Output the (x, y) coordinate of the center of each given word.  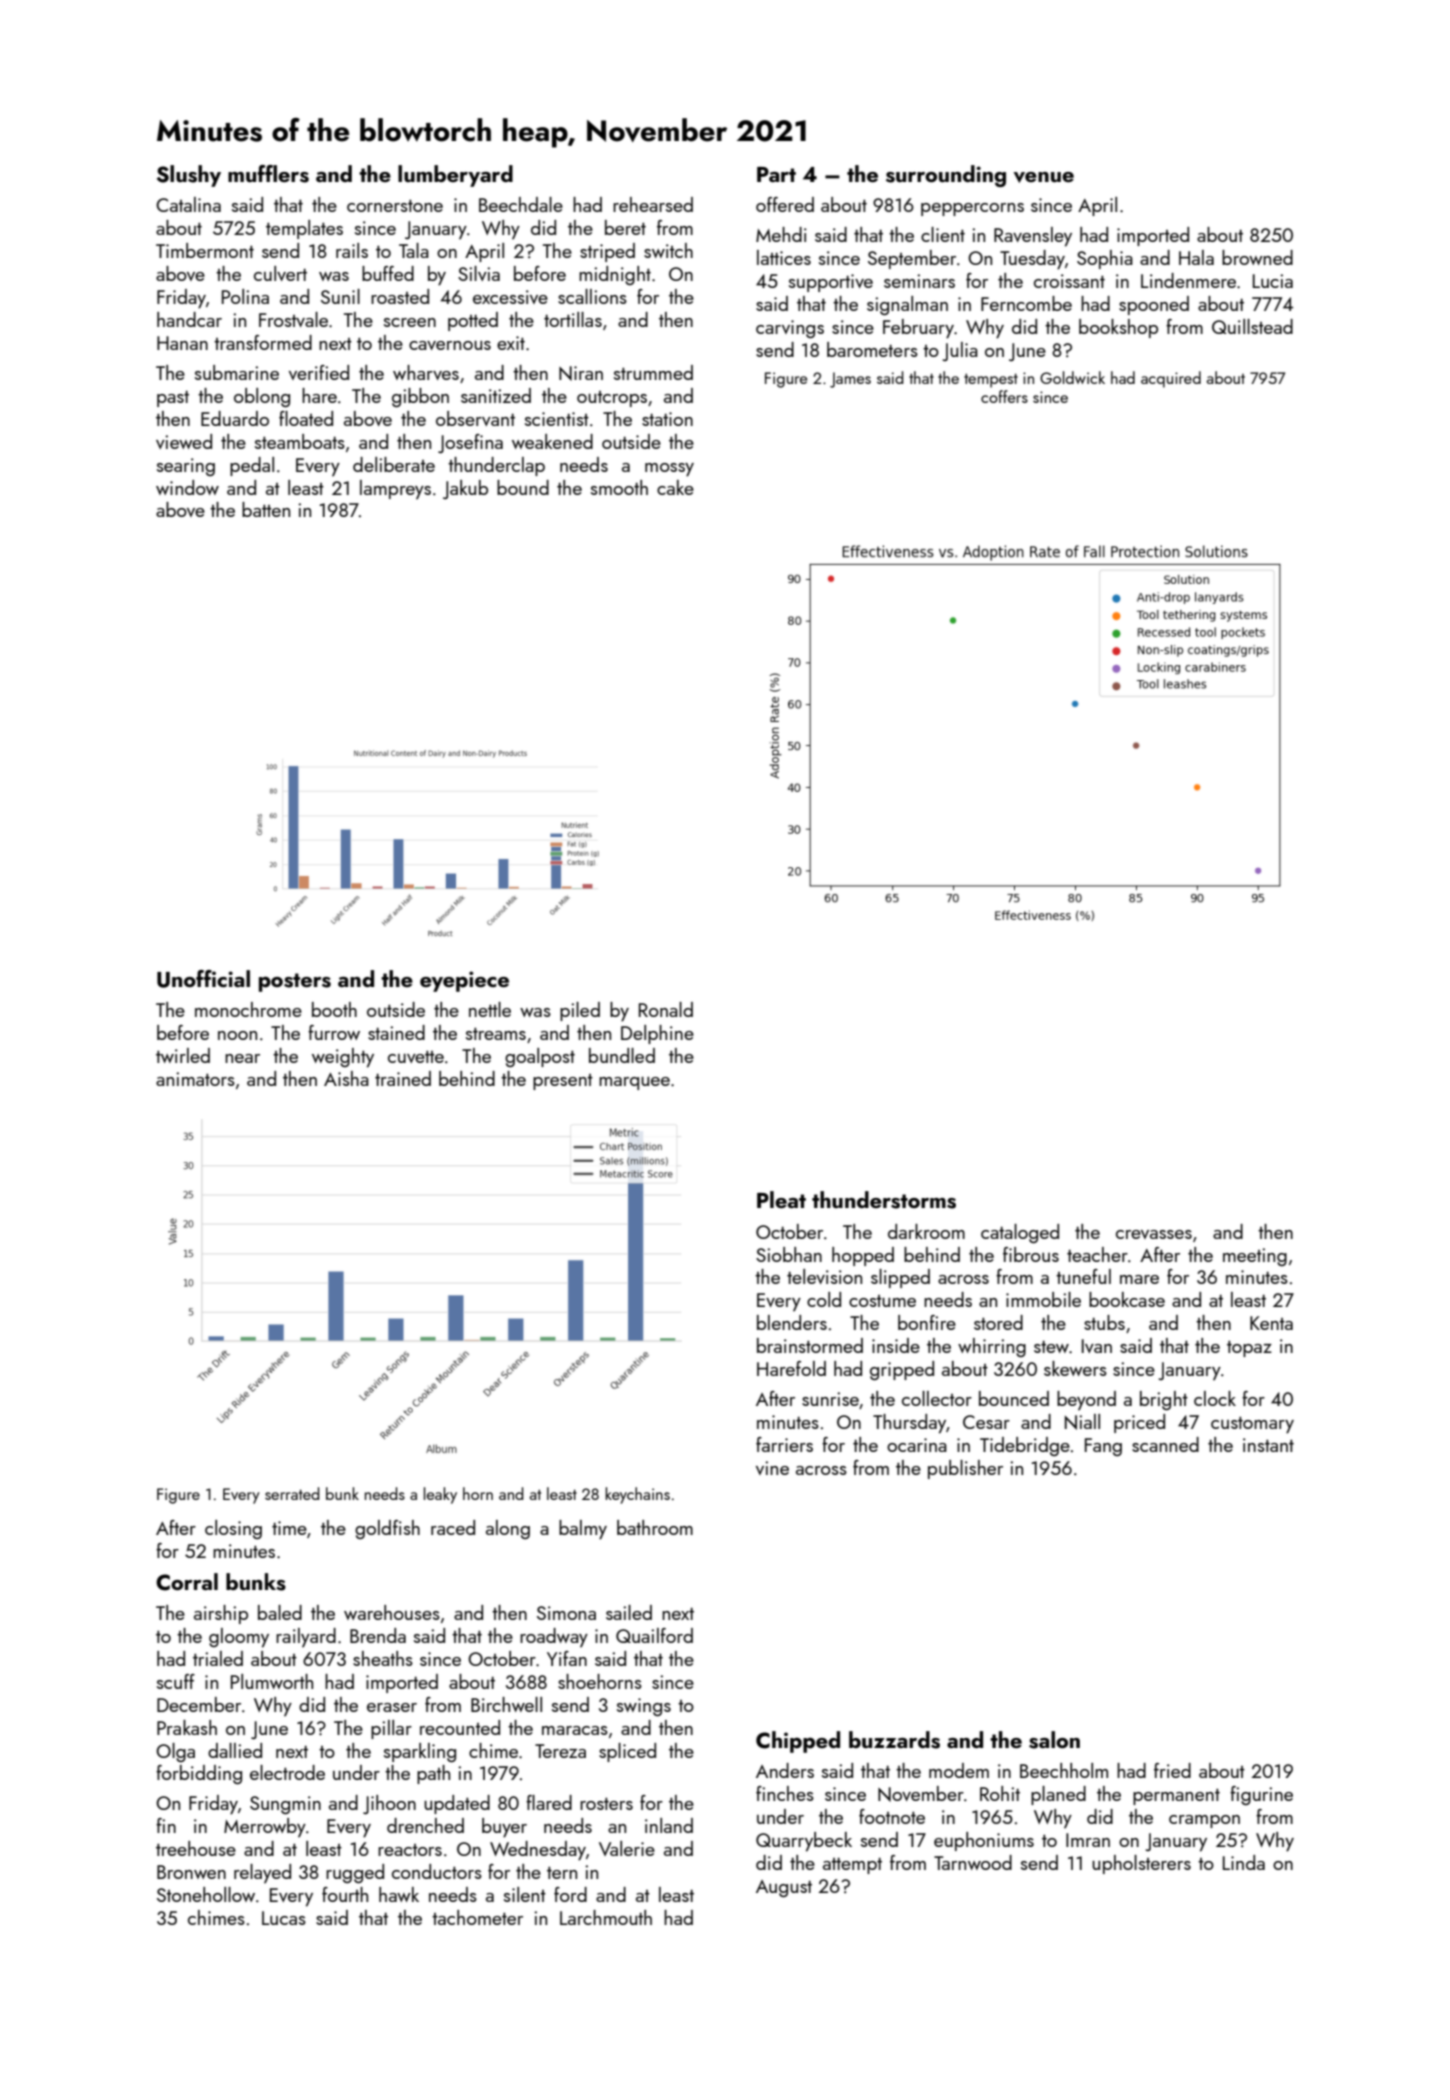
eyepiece (464, 981)
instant (1268, 1445)
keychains (637, 1495)
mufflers (268, 174)
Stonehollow (206, 1894)
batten (266, 509)
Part (776, 174)
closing (233, 1529)
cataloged (1020, 1233)
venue (1044, 177)
